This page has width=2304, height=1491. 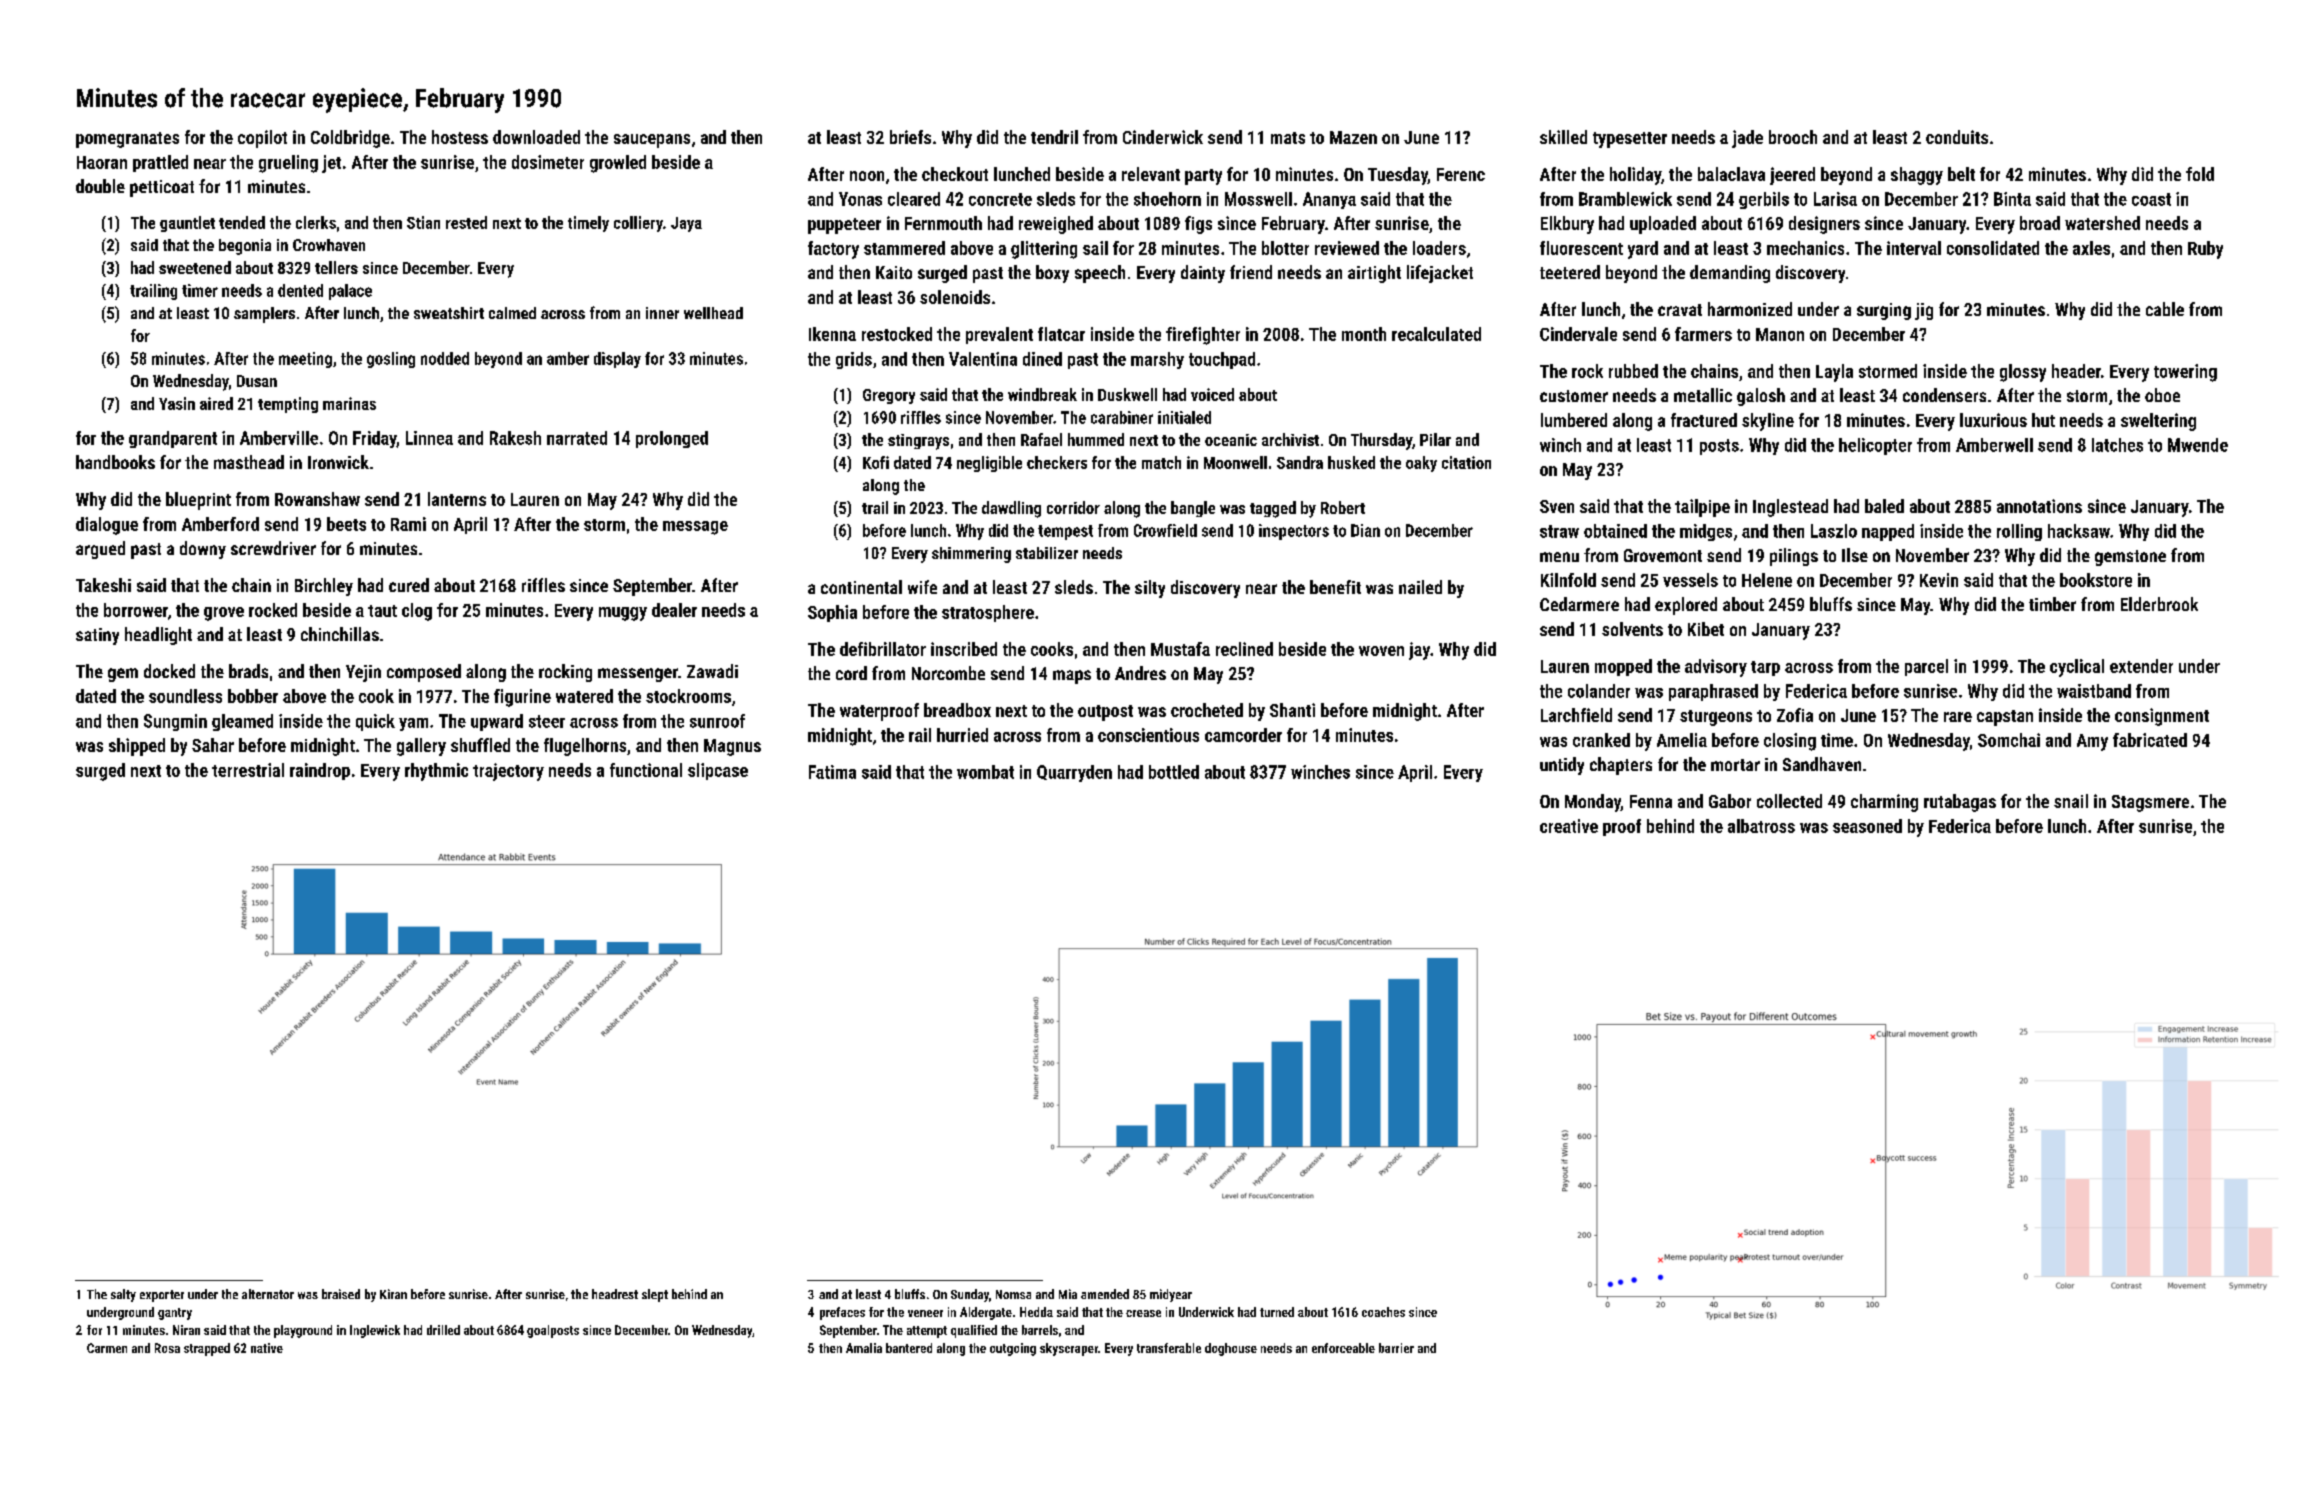 What do you see at coordinates (97, 636) in the page?
I see `satiny` at bounding box center [97, 636].
